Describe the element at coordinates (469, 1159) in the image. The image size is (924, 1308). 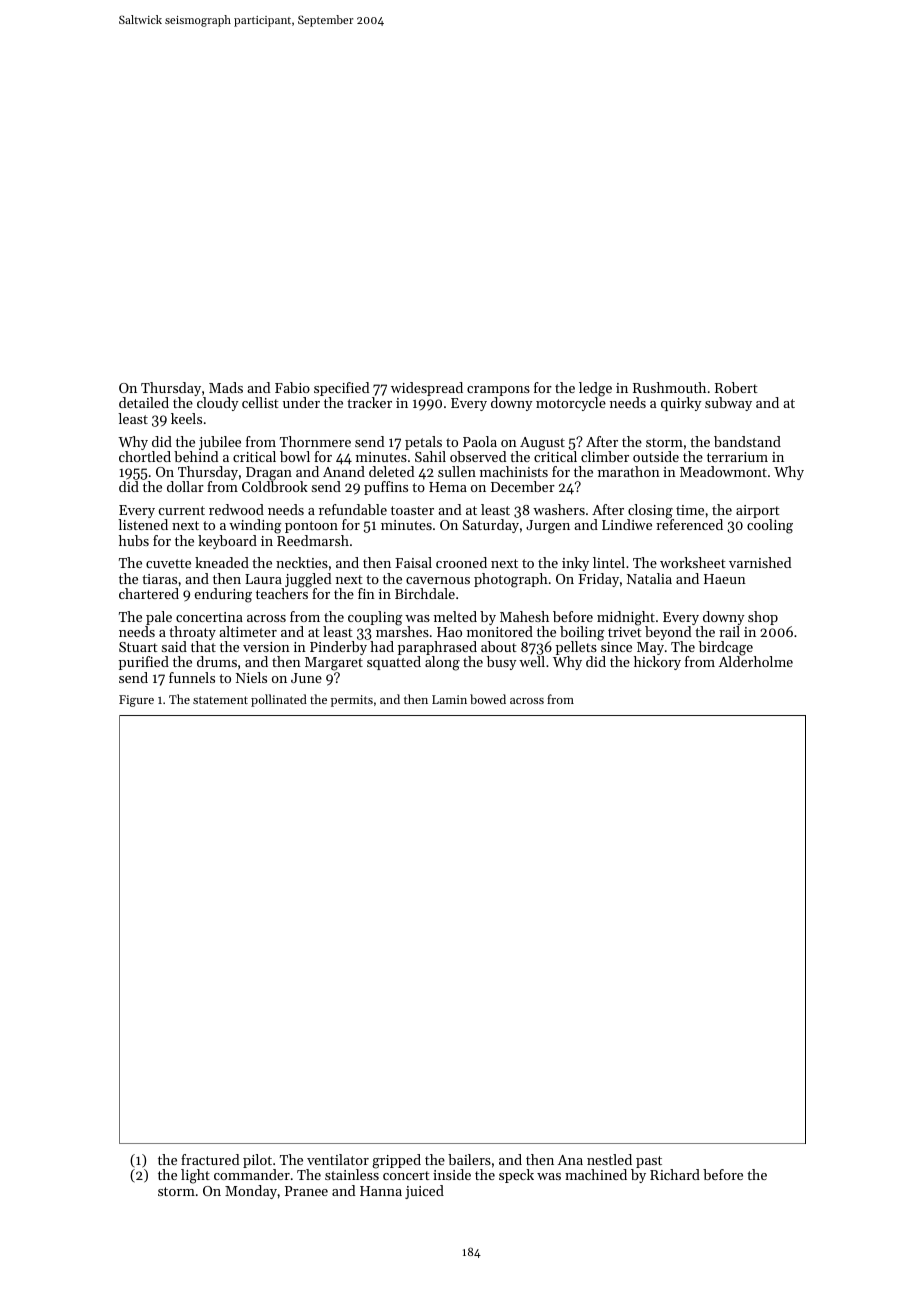
I see `bailers` at that location.
